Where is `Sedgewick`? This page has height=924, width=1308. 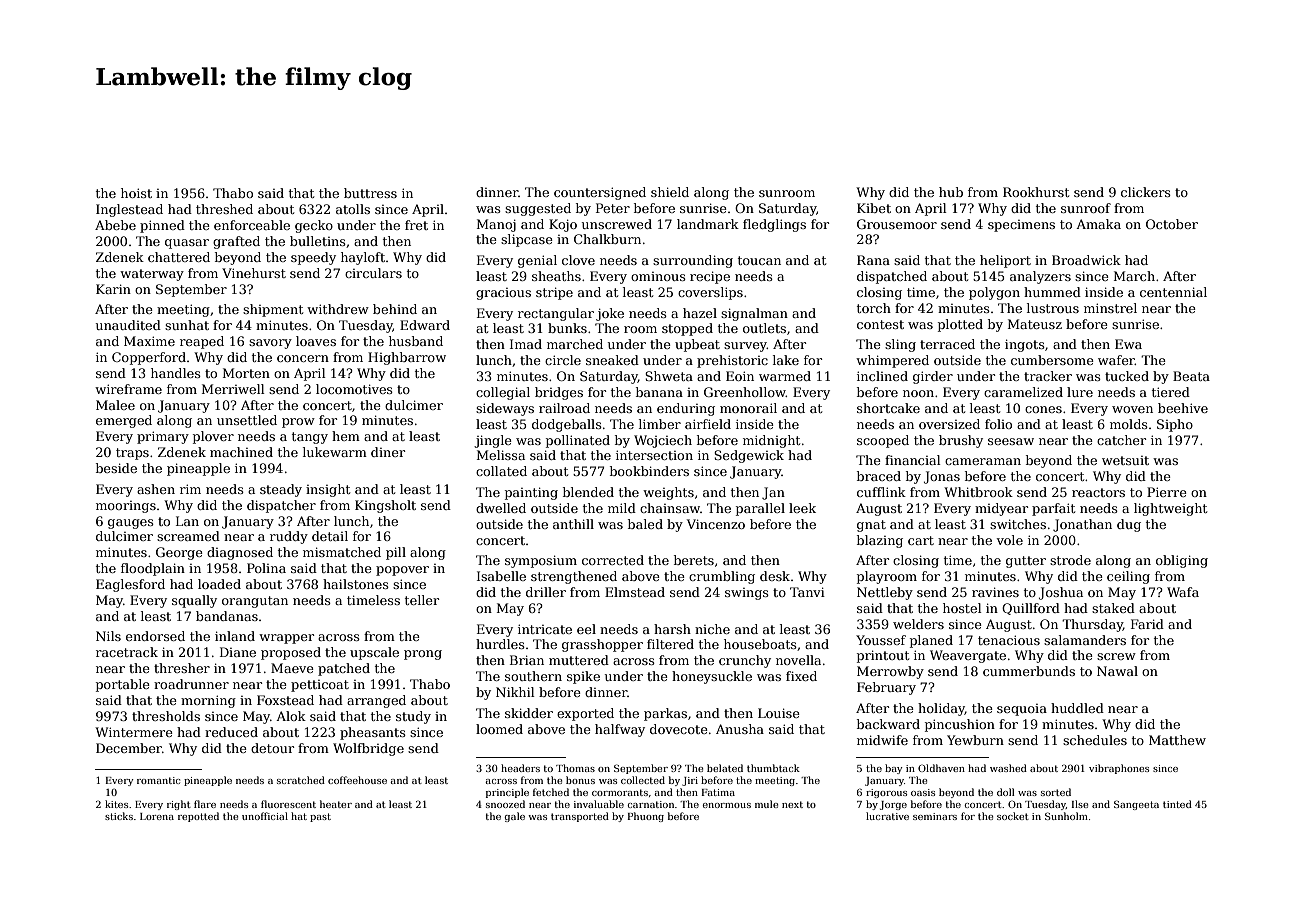
Sedgewick is located at coordinates (749, 456).
